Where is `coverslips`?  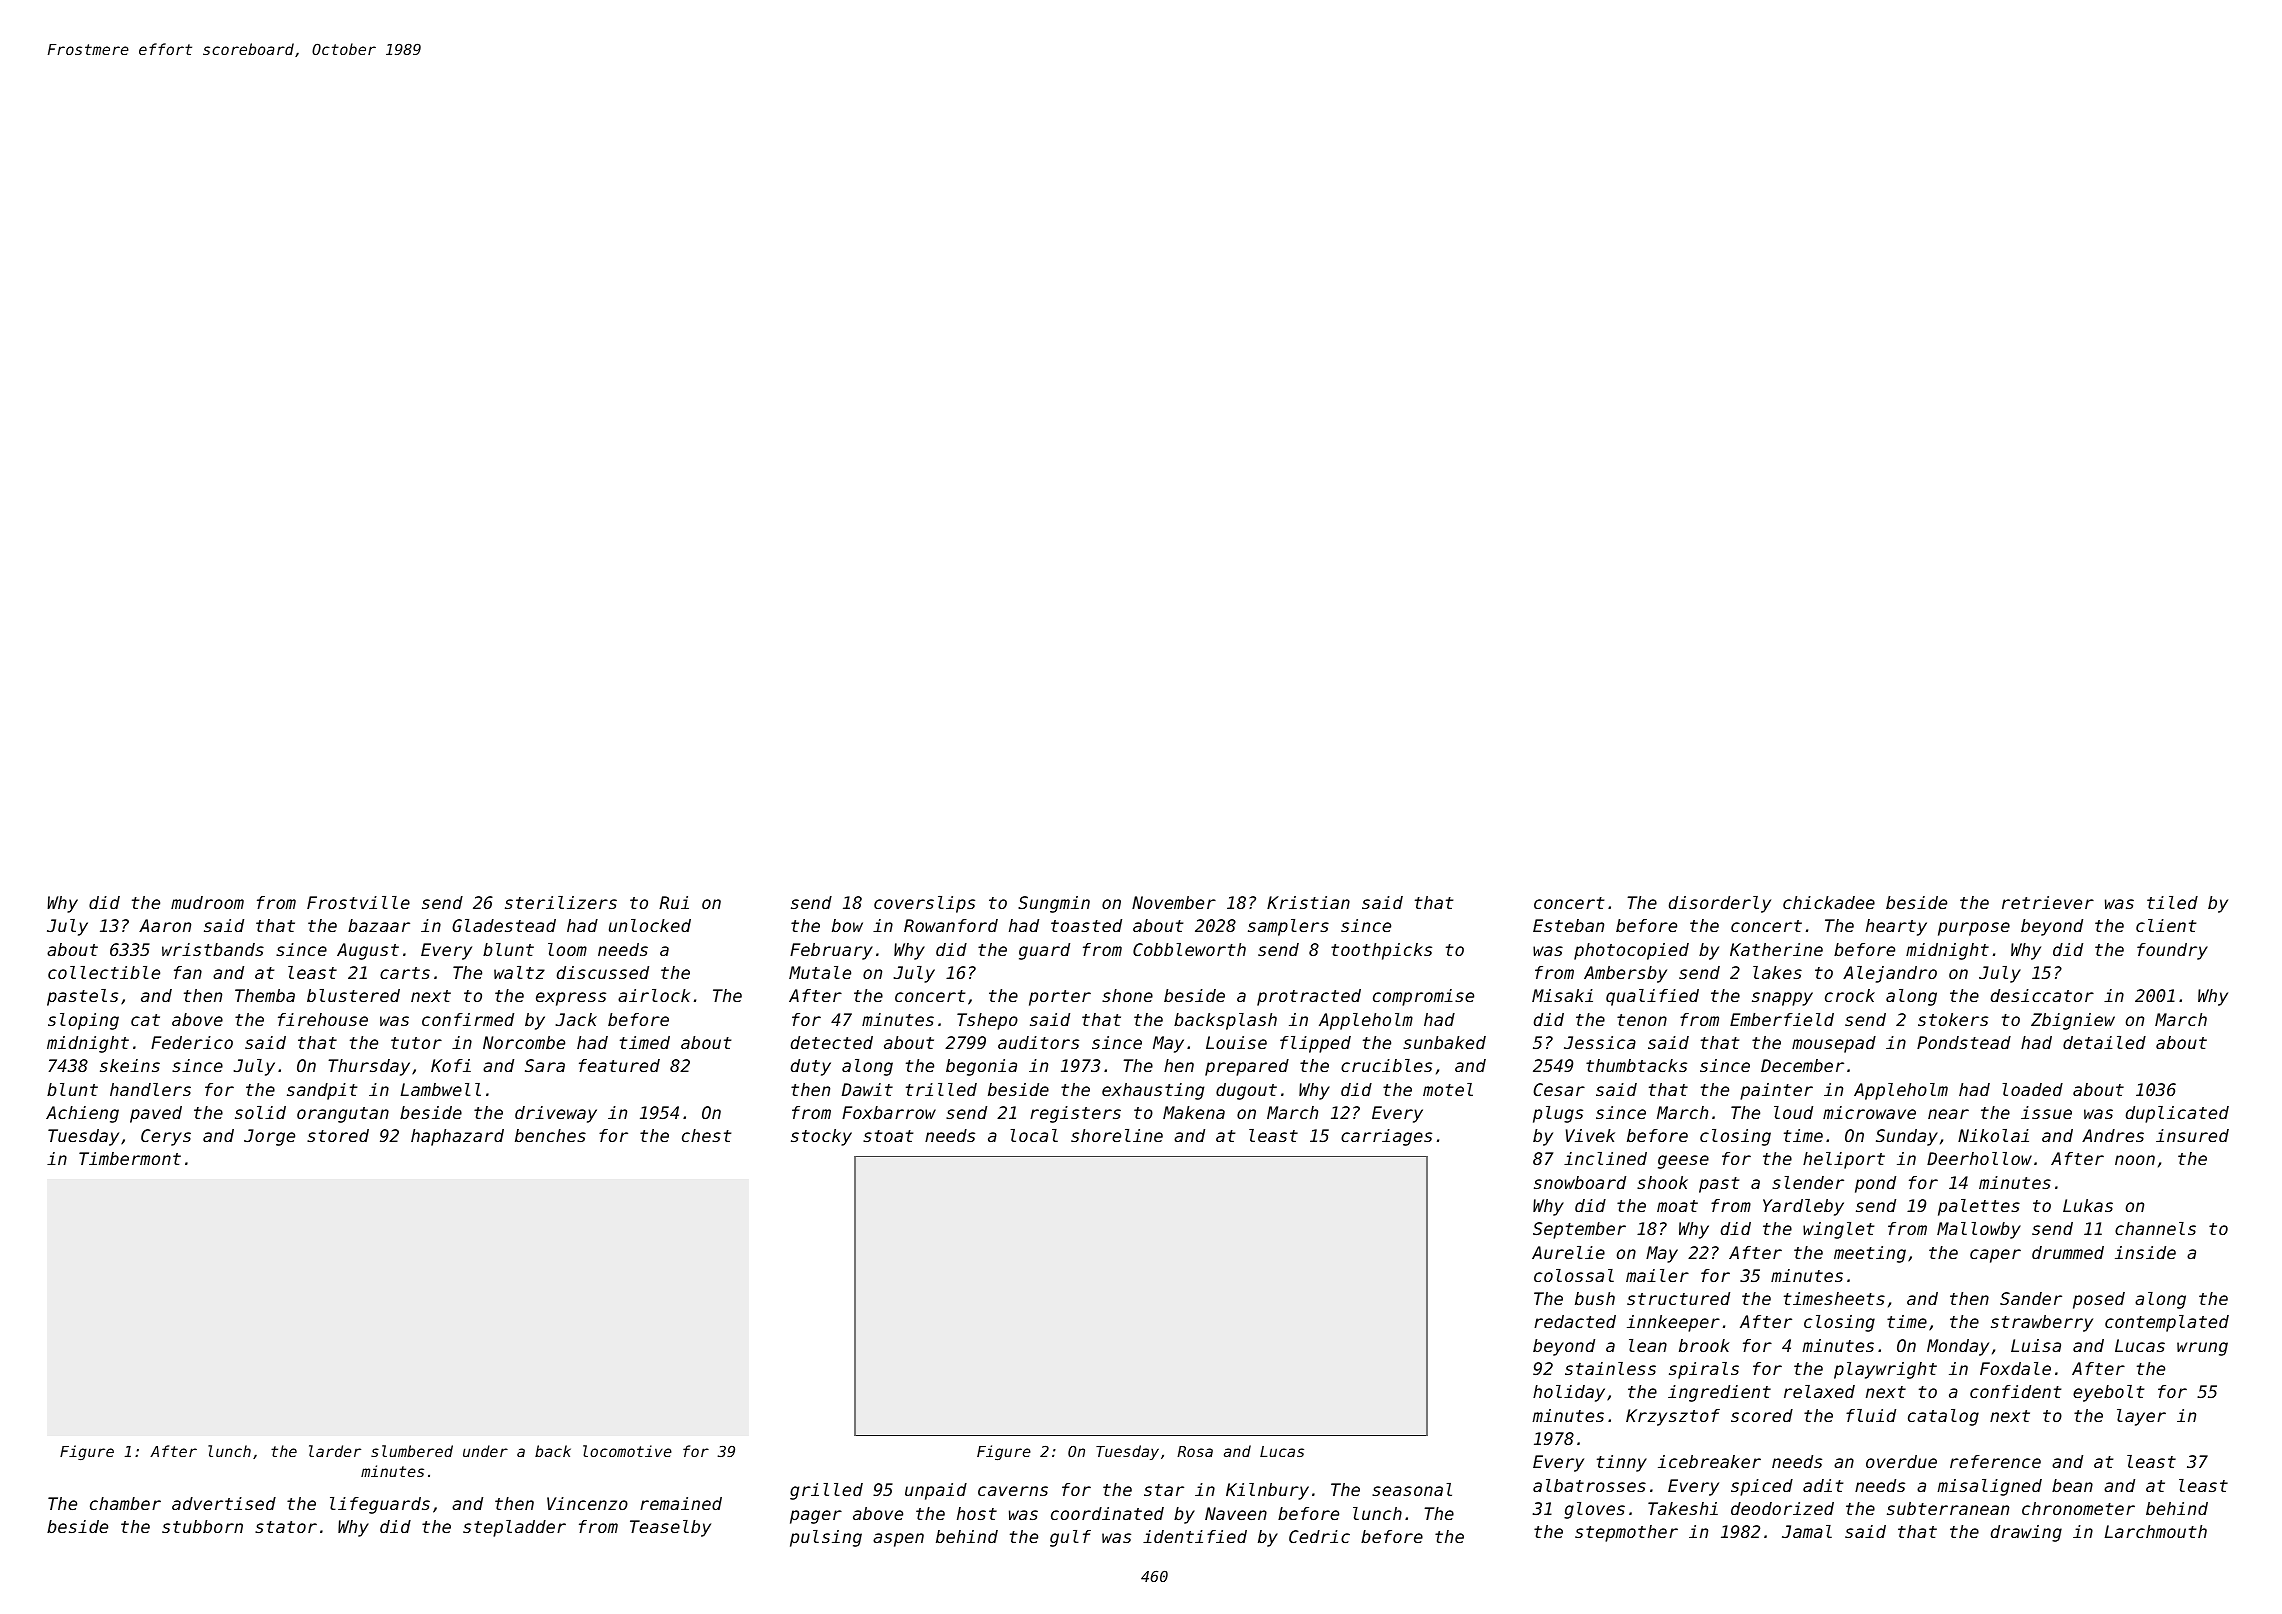
coverslips is located at coordinates (924, 904).
